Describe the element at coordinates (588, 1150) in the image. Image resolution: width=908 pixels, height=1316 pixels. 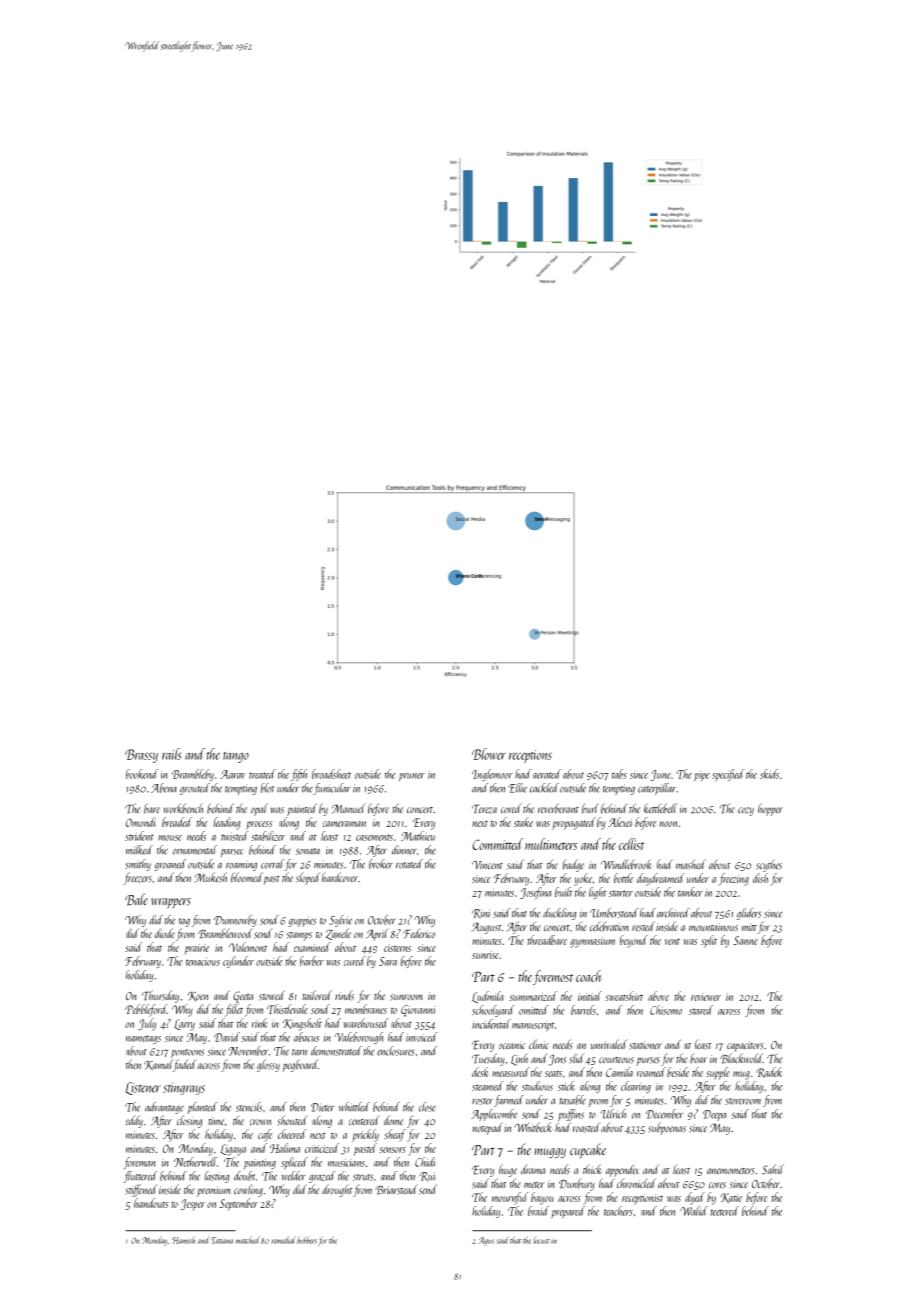
I see `cupcake` at that location.
